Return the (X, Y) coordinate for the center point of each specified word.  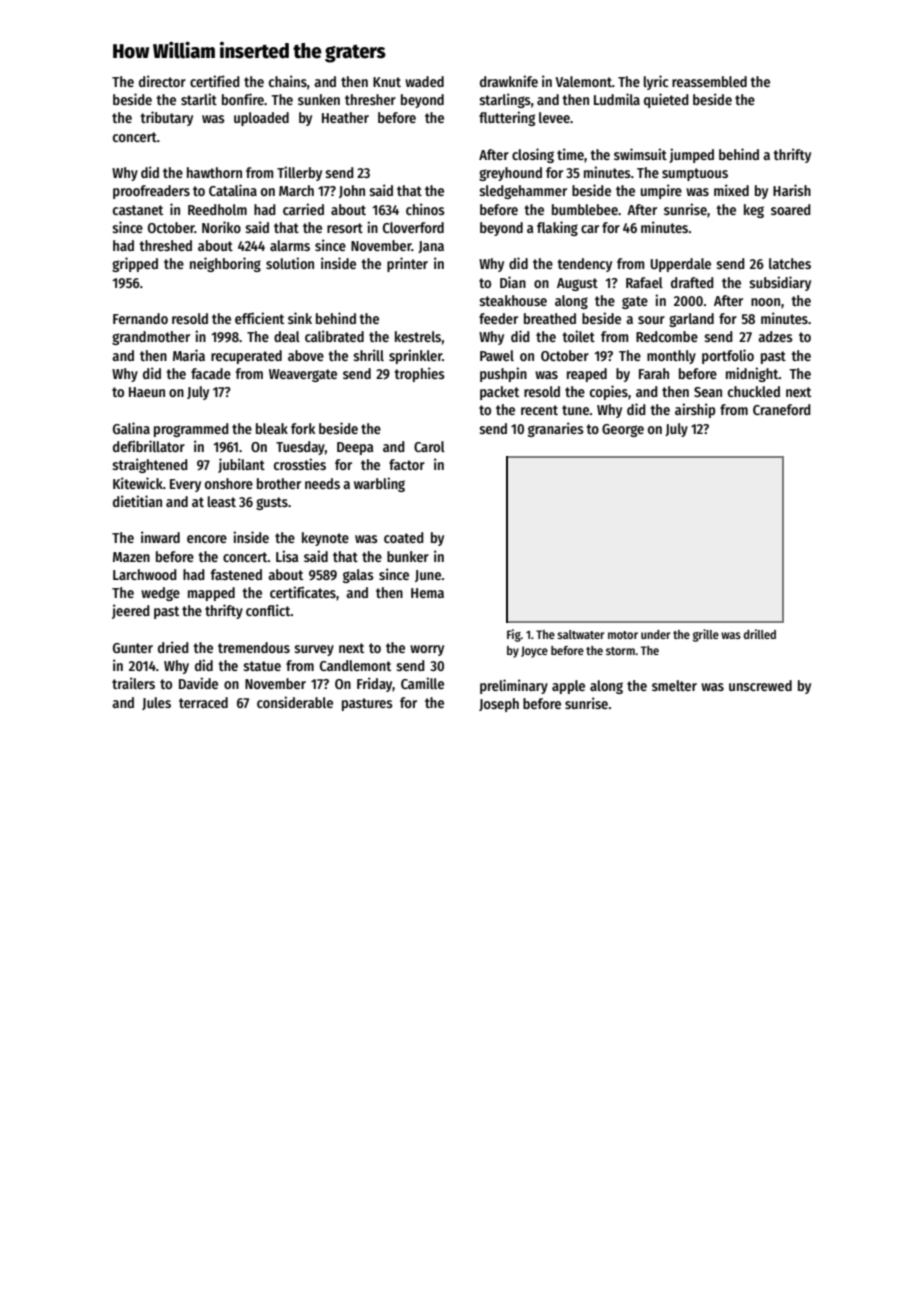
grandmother (151, 338)
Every (185, 485)
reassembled (709, 81)
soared (791, 209)
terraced (203, 702)
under (656, 634)
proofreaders (151, 192)
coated (404, 537)
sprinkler (415, 356)
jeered (131, 611)
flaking (557, 228)
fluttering (507, 118)
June (428, 576)
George (623, 430)
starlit (199, 99)
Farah (654, 373)
